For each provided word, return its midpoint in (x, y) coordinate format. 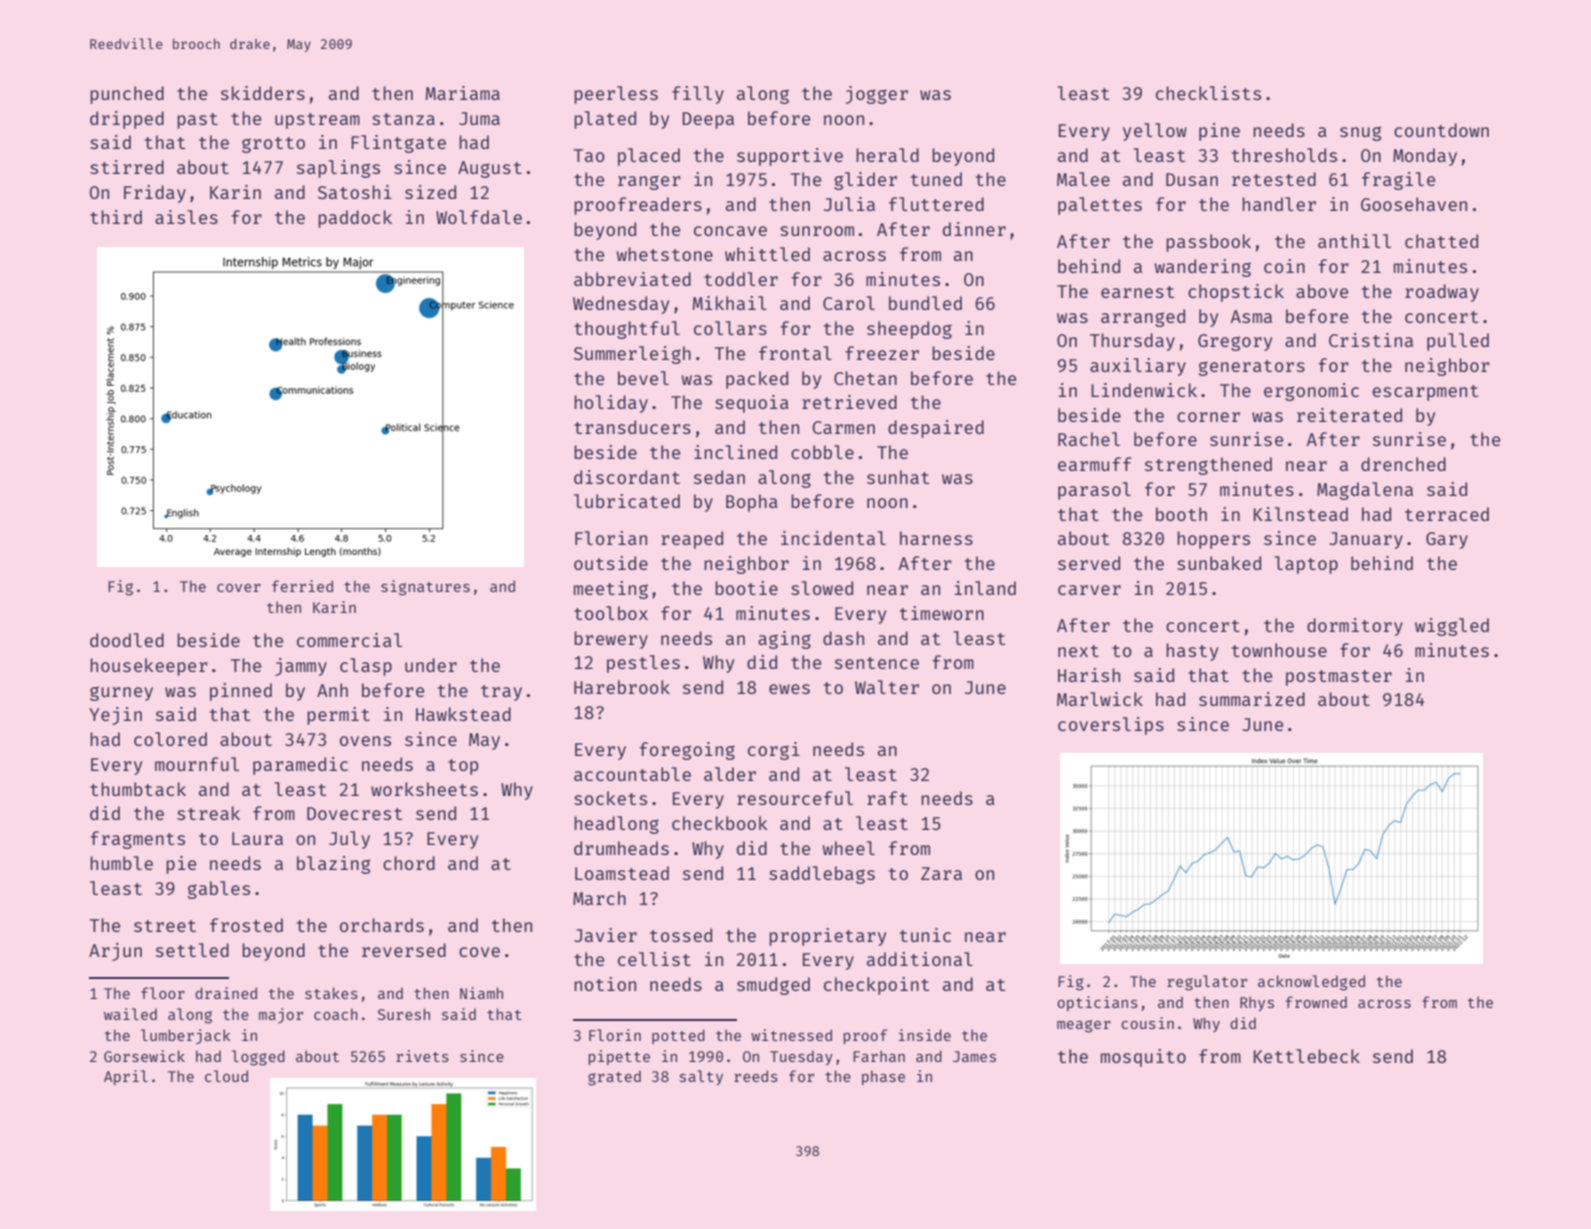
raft (887, 798)
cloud (226, 1076)
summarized (1252, 699)
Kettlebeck (1307, 1056)
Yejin (115, 716)
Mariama (463, 93)
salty (701, 1077)
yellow (1155, 132)
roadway (1442, 293)
